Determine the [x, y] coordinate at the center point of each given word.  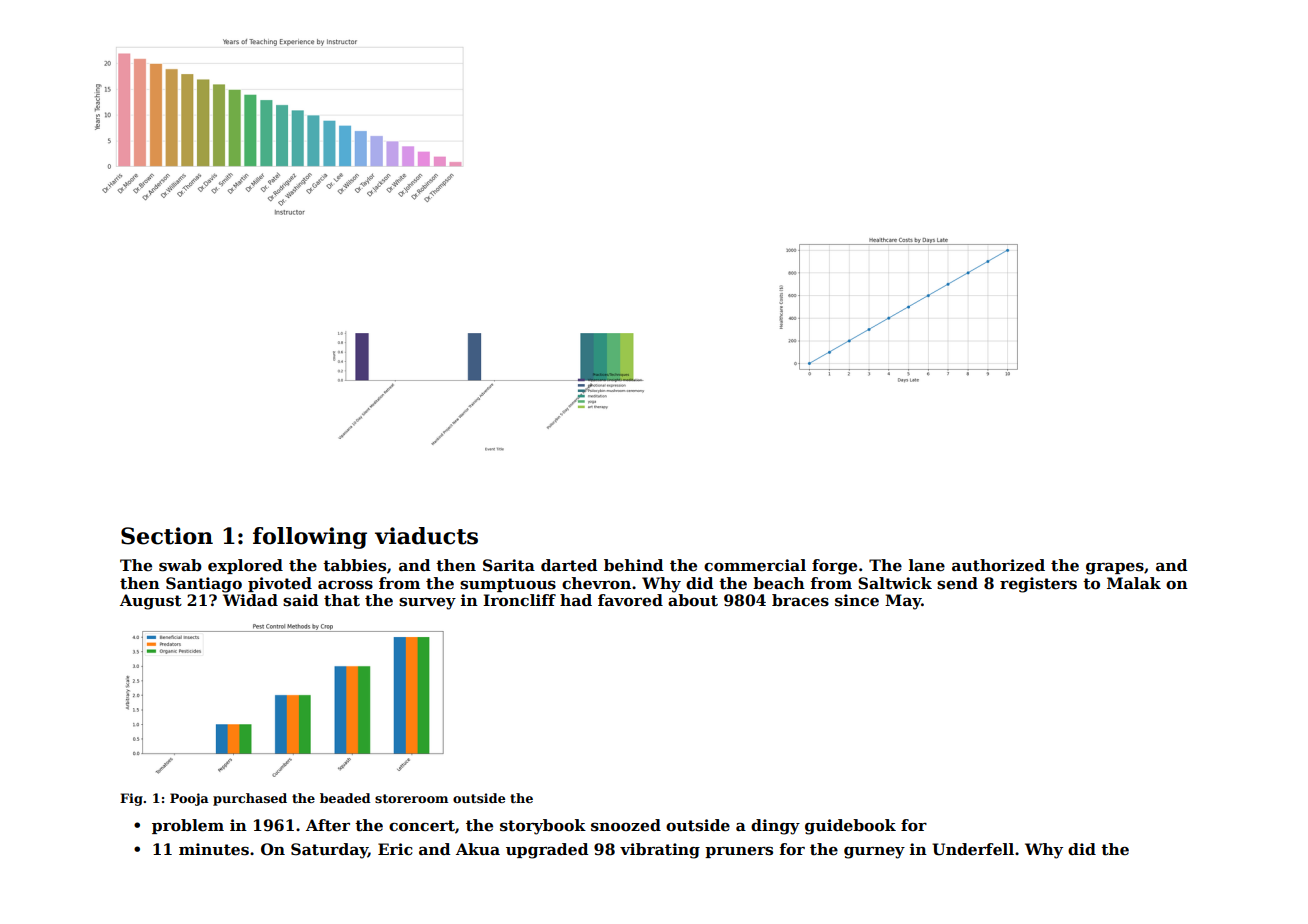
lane [927, 565]
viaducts [426, 536]
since [857, 600]
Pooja [189, 799]
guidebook [850, 827]
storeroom [411, 798]
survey [427, 603]
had [576, 600]
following [310, 538]
